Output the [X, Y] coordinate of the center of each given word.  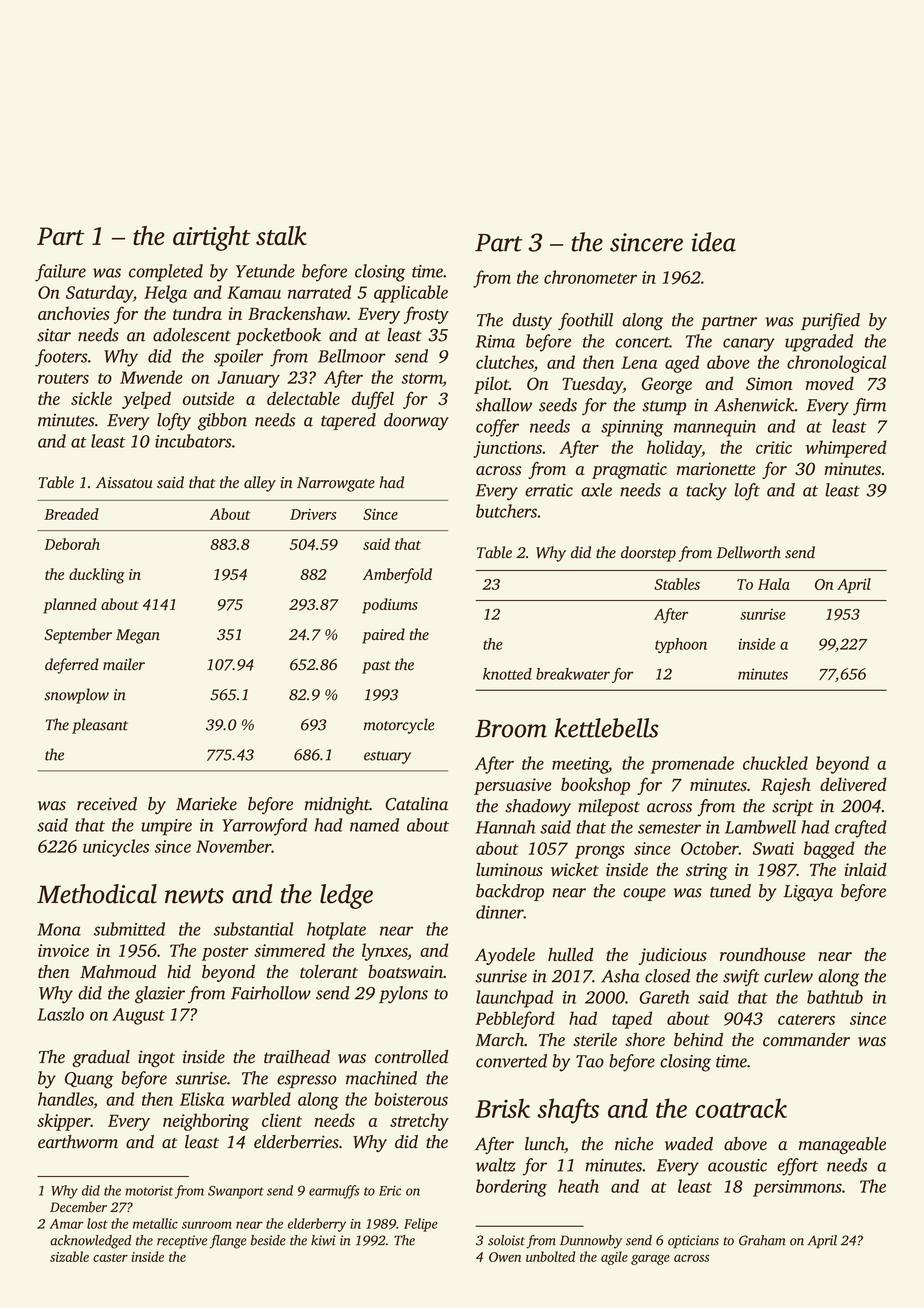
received [107, 804]
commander [806, 1040]
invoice [63, 950]
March [499, 1039]
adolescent [192, 335]
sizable [69, 1256]
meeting [580, 765]
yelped [146, 400]
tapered [348, 421]
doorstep [648, 554]
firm [869, 406]
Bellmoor [352, 356]
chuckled [775, 763]
